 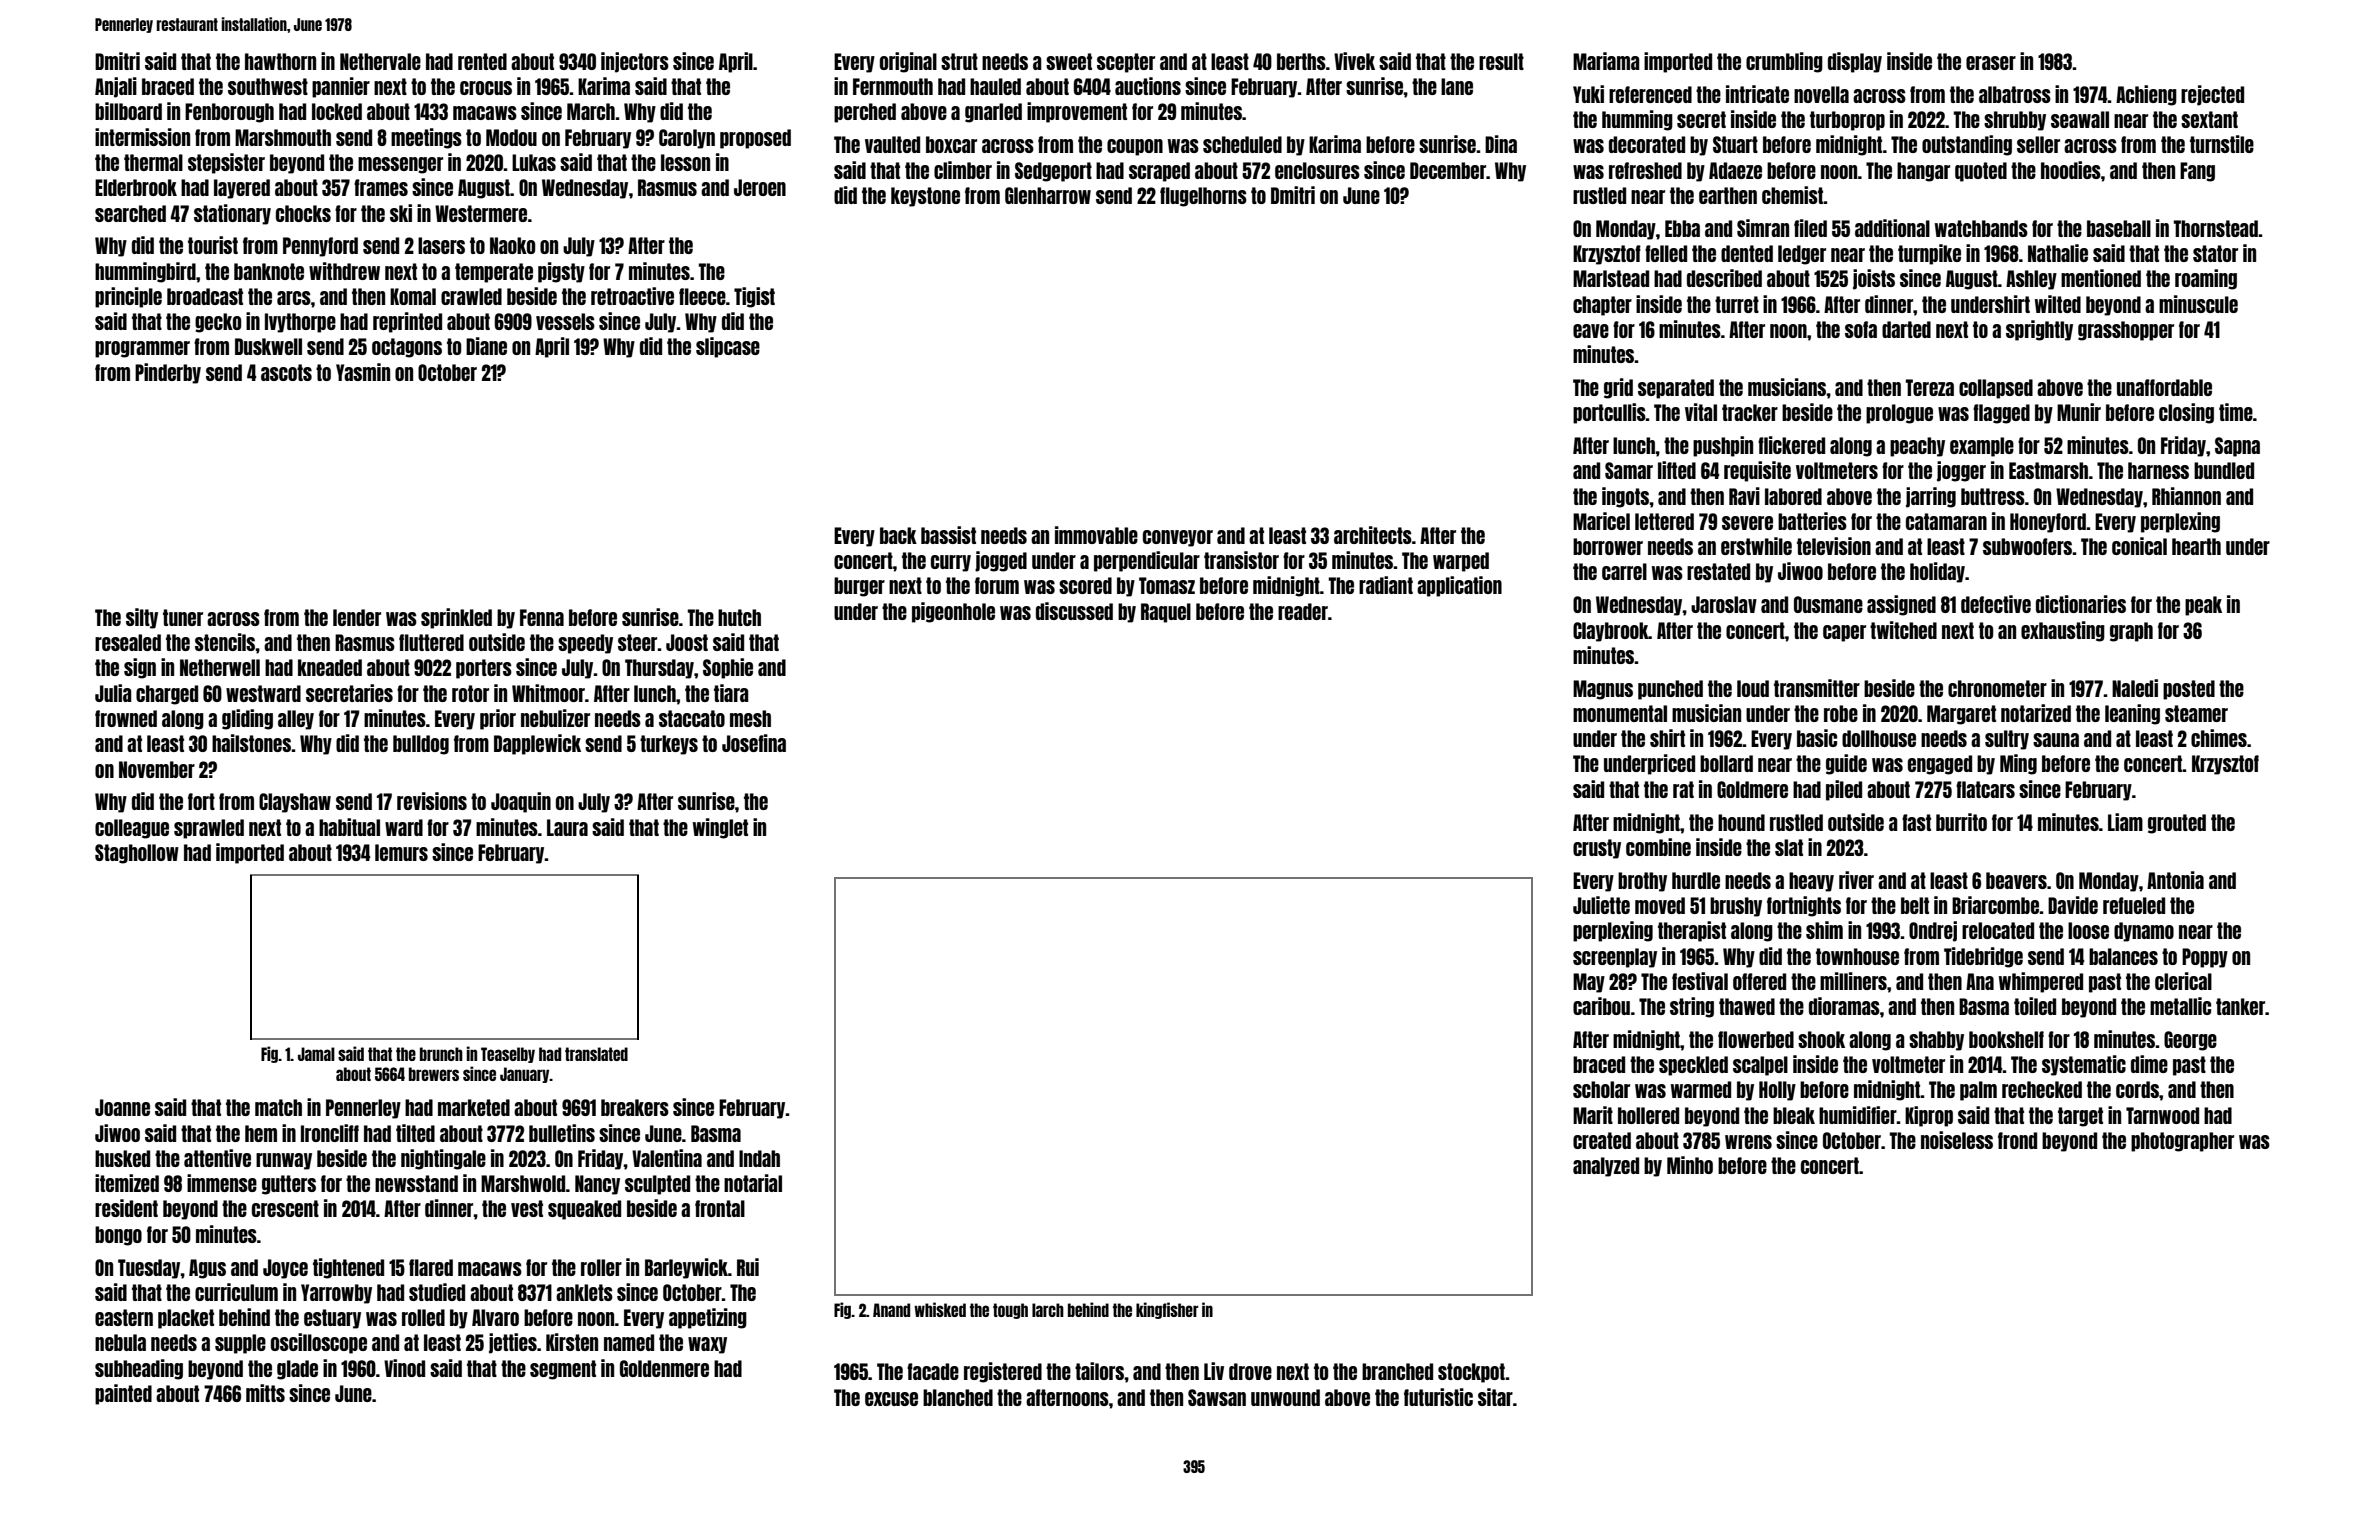 I want to click on buttress, so click(x=1993, y=496).
